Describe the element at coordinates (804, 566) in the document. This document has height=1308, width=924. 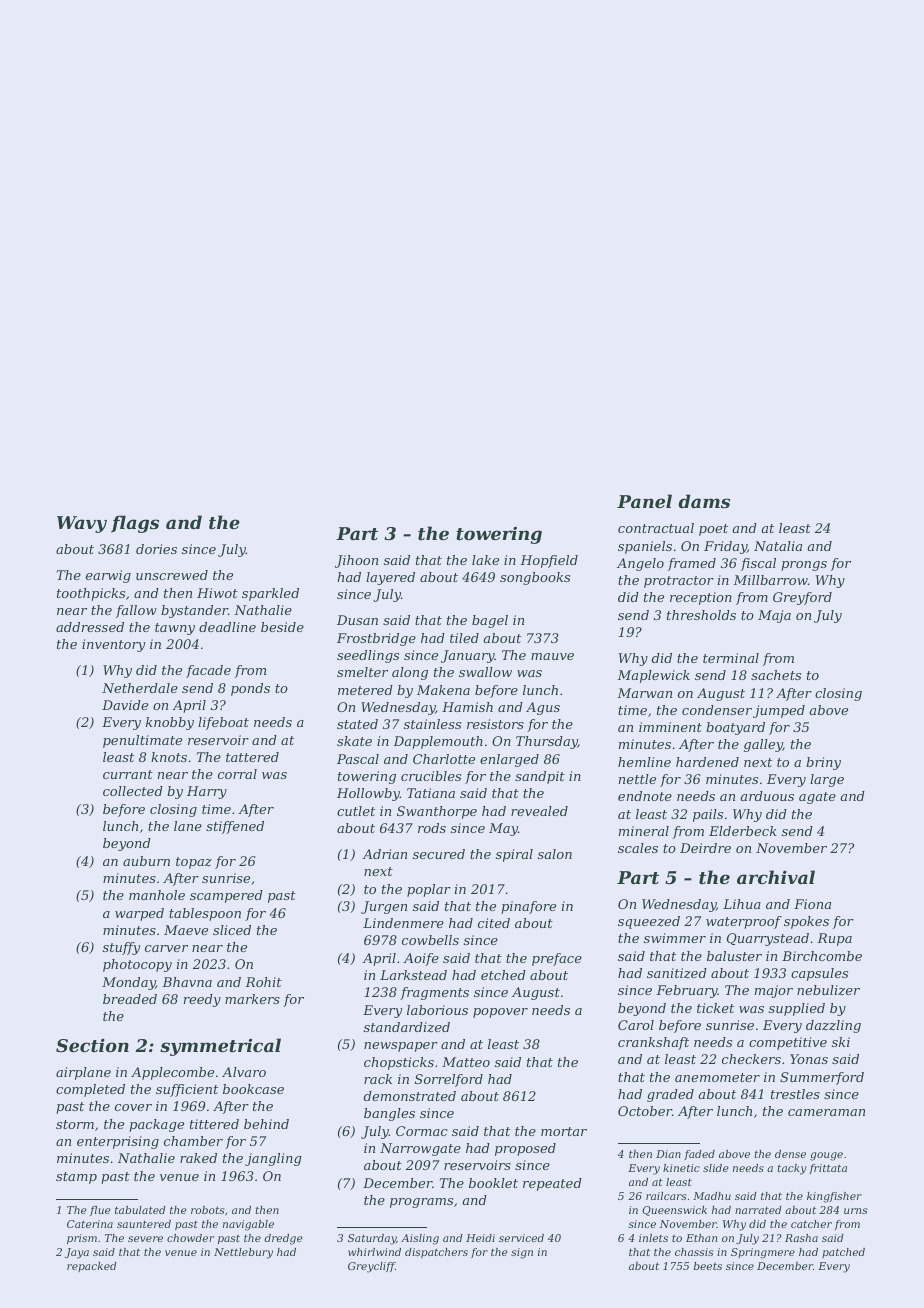
I see `prongs` at that location.
